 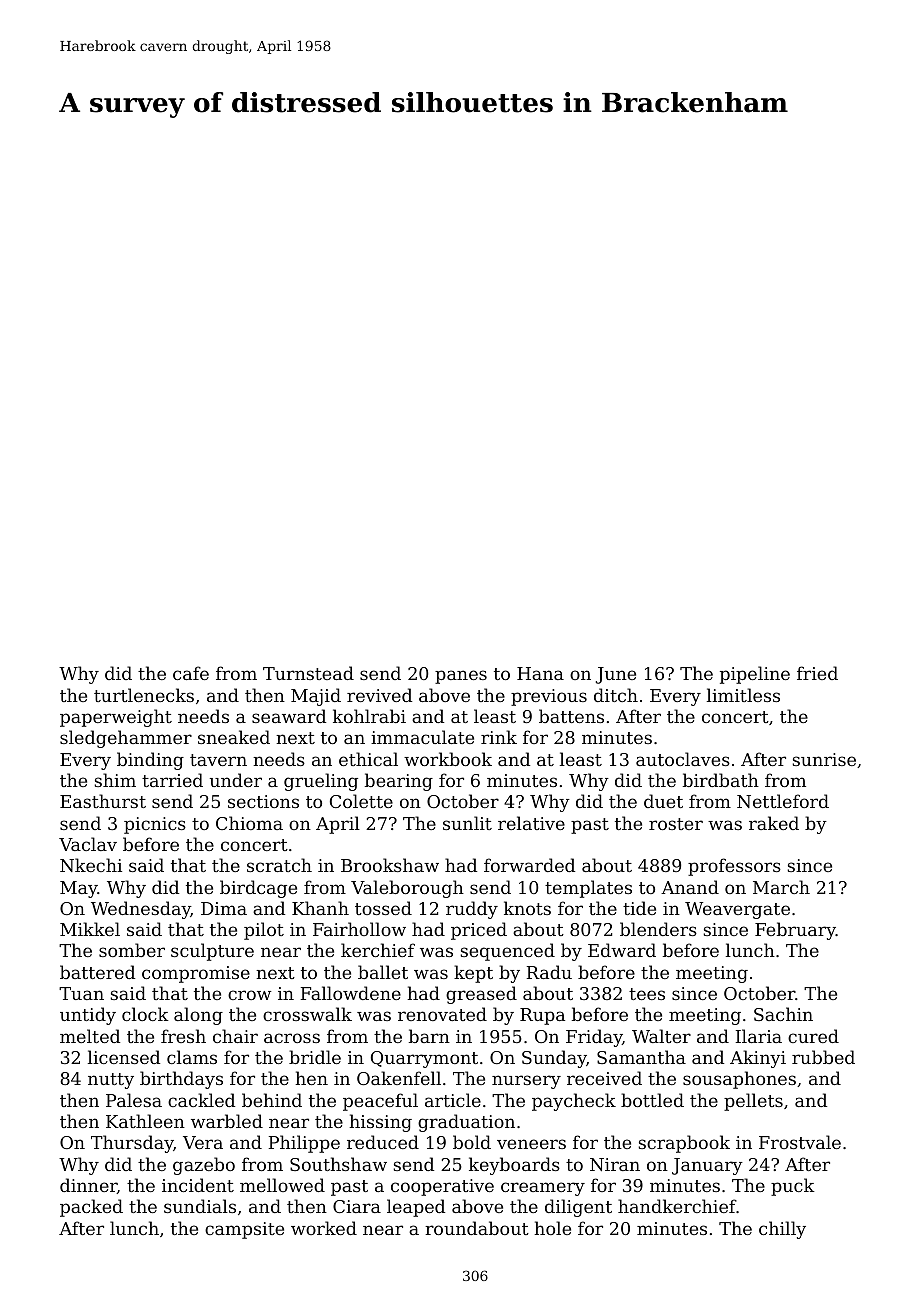 What do you see at coordinates (813, 1036) in the screenshot?
I see `cured` at bounding box center [813, 1036].
